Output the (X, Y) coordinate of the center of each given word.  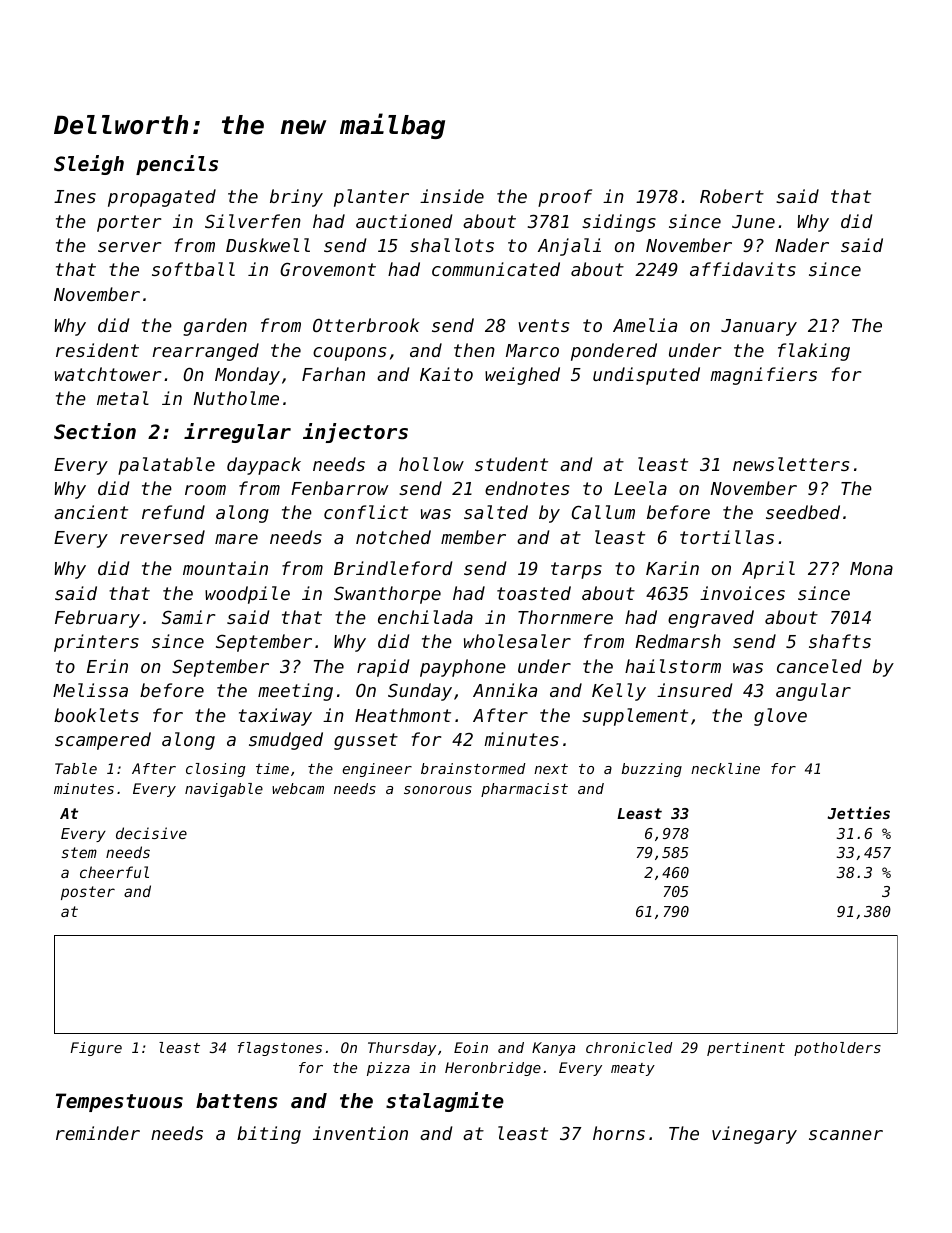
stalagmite (445, 1102)
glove (780, 717)
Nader (802, 245)
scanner (846, 1135)
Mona (871, 568)
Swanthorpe (387, 595)
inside (452, 196)
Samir (188, 617)
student (511, 464)
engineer (377, 770)
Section (95, 431)
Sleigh (89, 165)
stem (79, 852)
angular (813, 692)
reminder (98, 1133)
